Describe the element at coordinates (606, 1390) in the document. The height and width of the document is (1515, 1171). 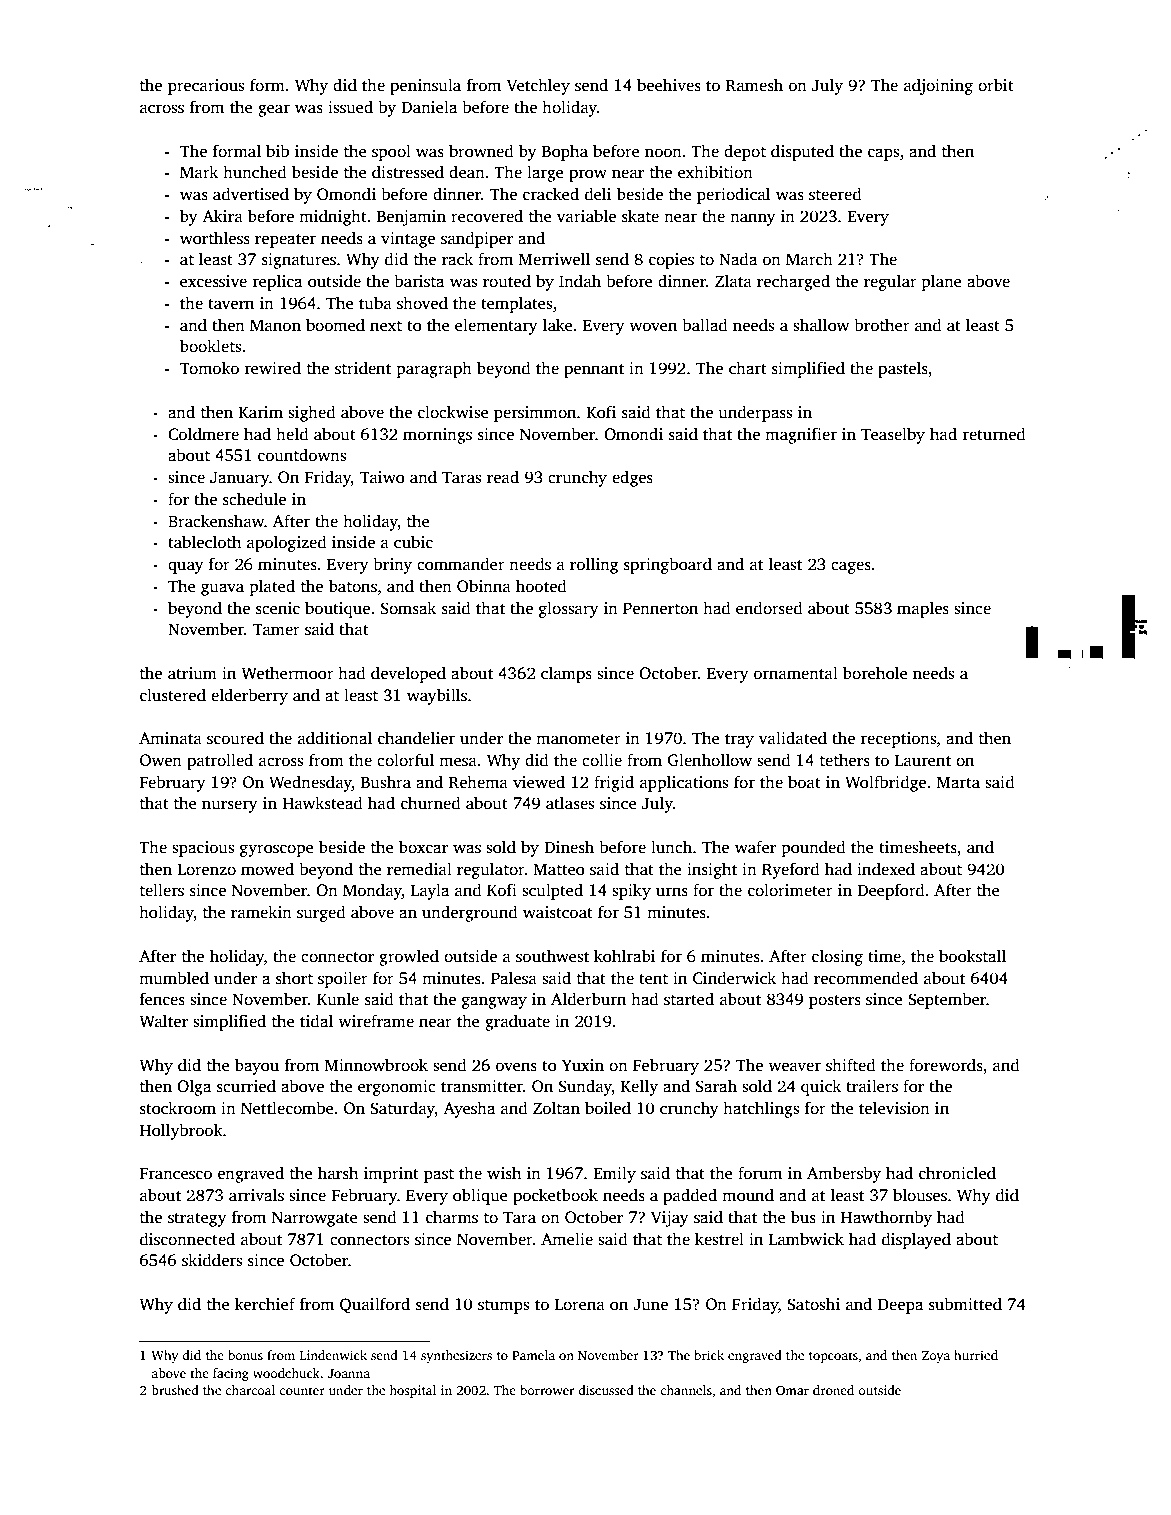
I see `discussed` at that location.
